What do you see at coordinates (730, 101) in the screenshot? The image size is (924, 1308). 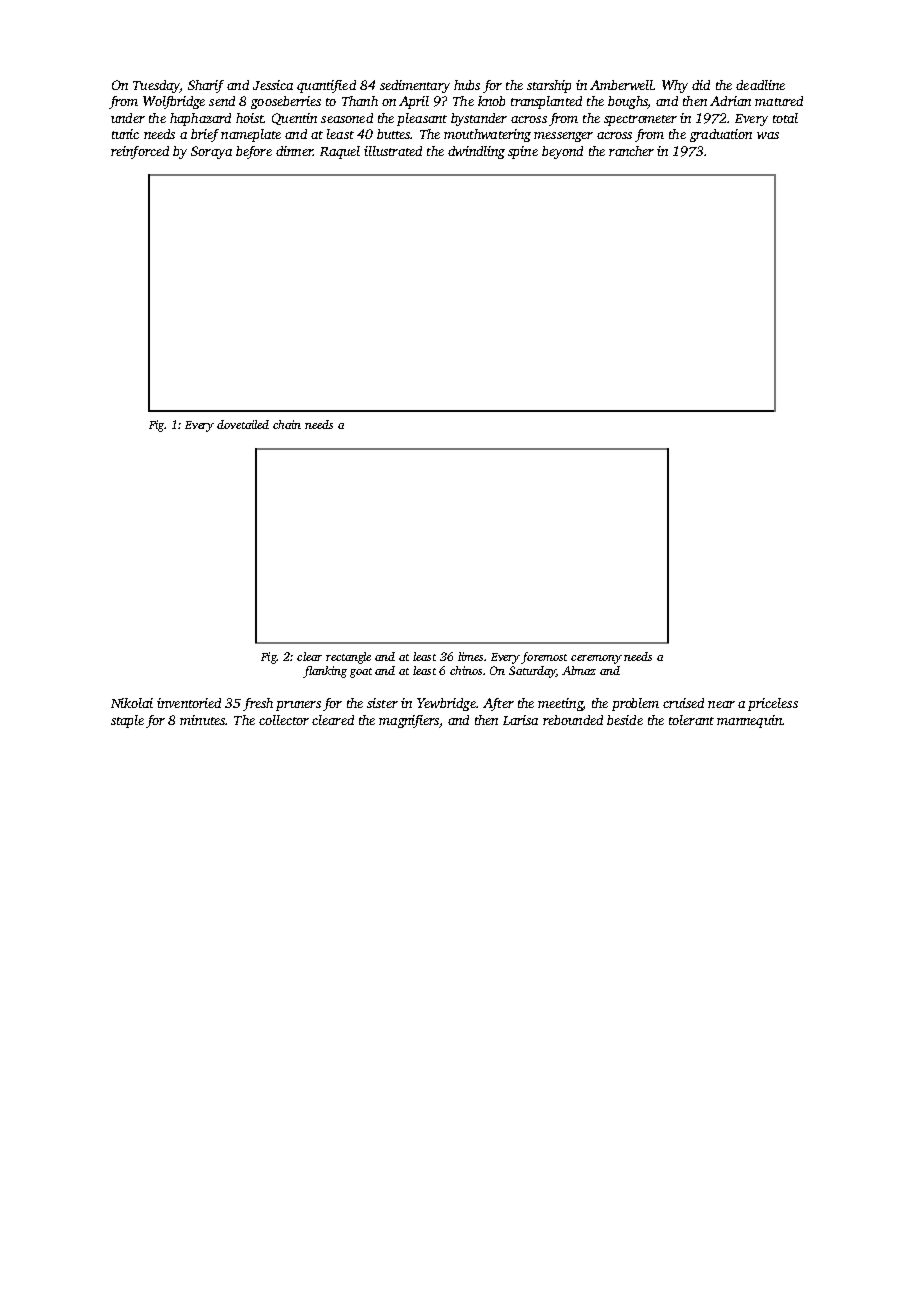 I see `Adrian` at bounding box center [730, 101].
